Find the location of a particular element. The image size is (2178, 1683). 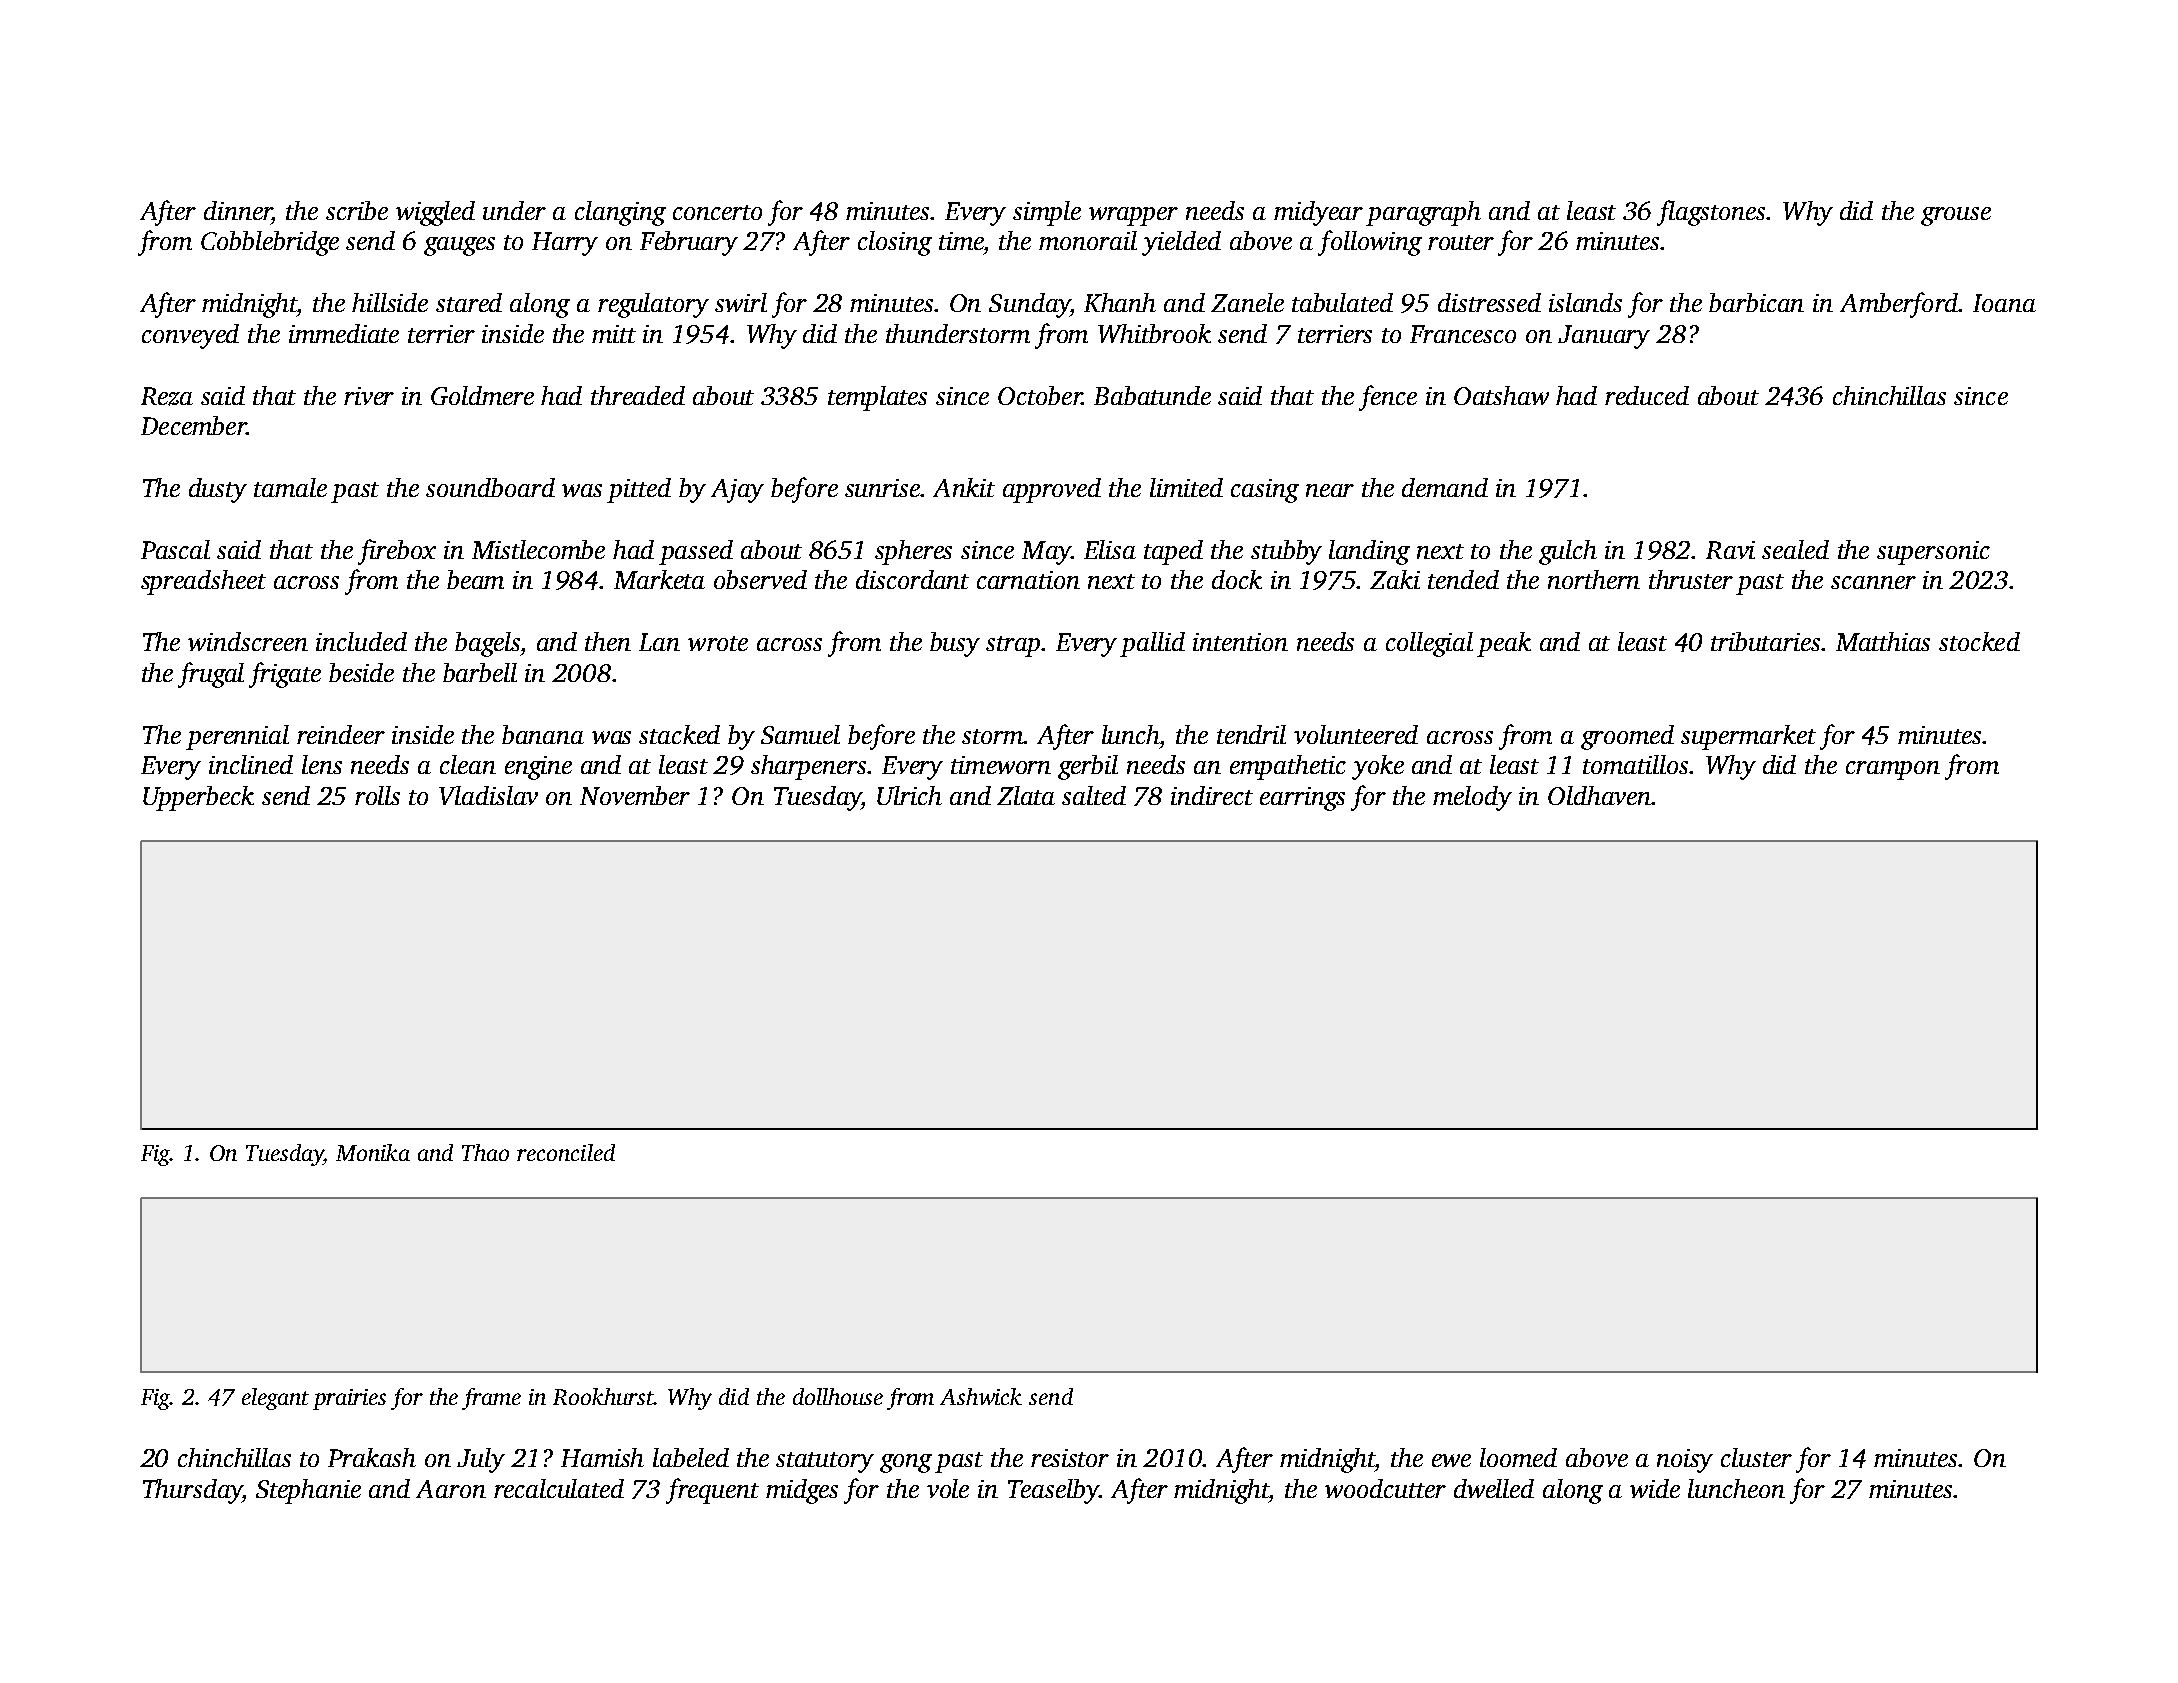

earrings is located at coordinates (1302, 799).
